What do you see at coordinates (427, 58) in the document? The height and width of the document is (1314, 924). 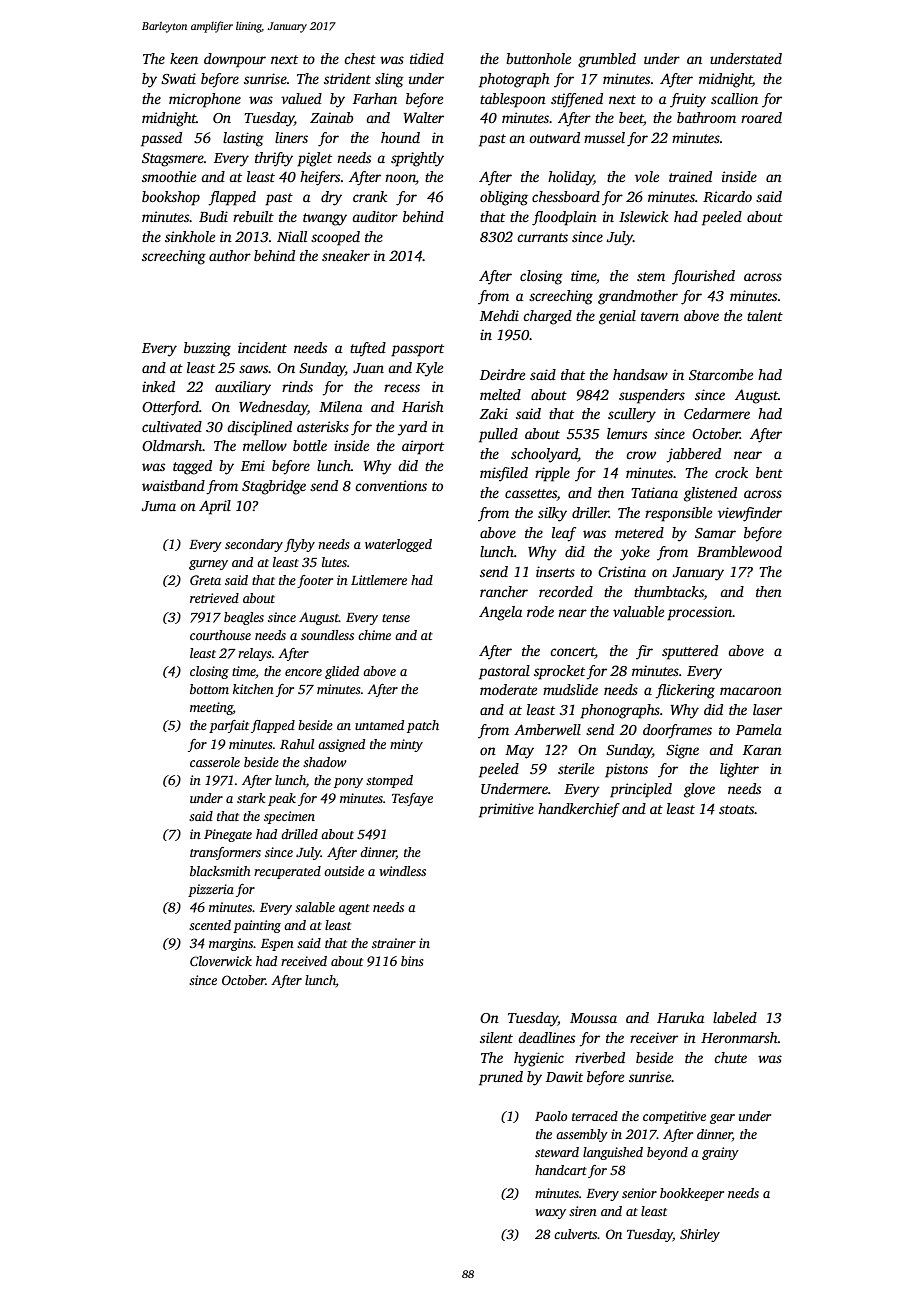 I see `tidied` at bounding box center [427, 58].
